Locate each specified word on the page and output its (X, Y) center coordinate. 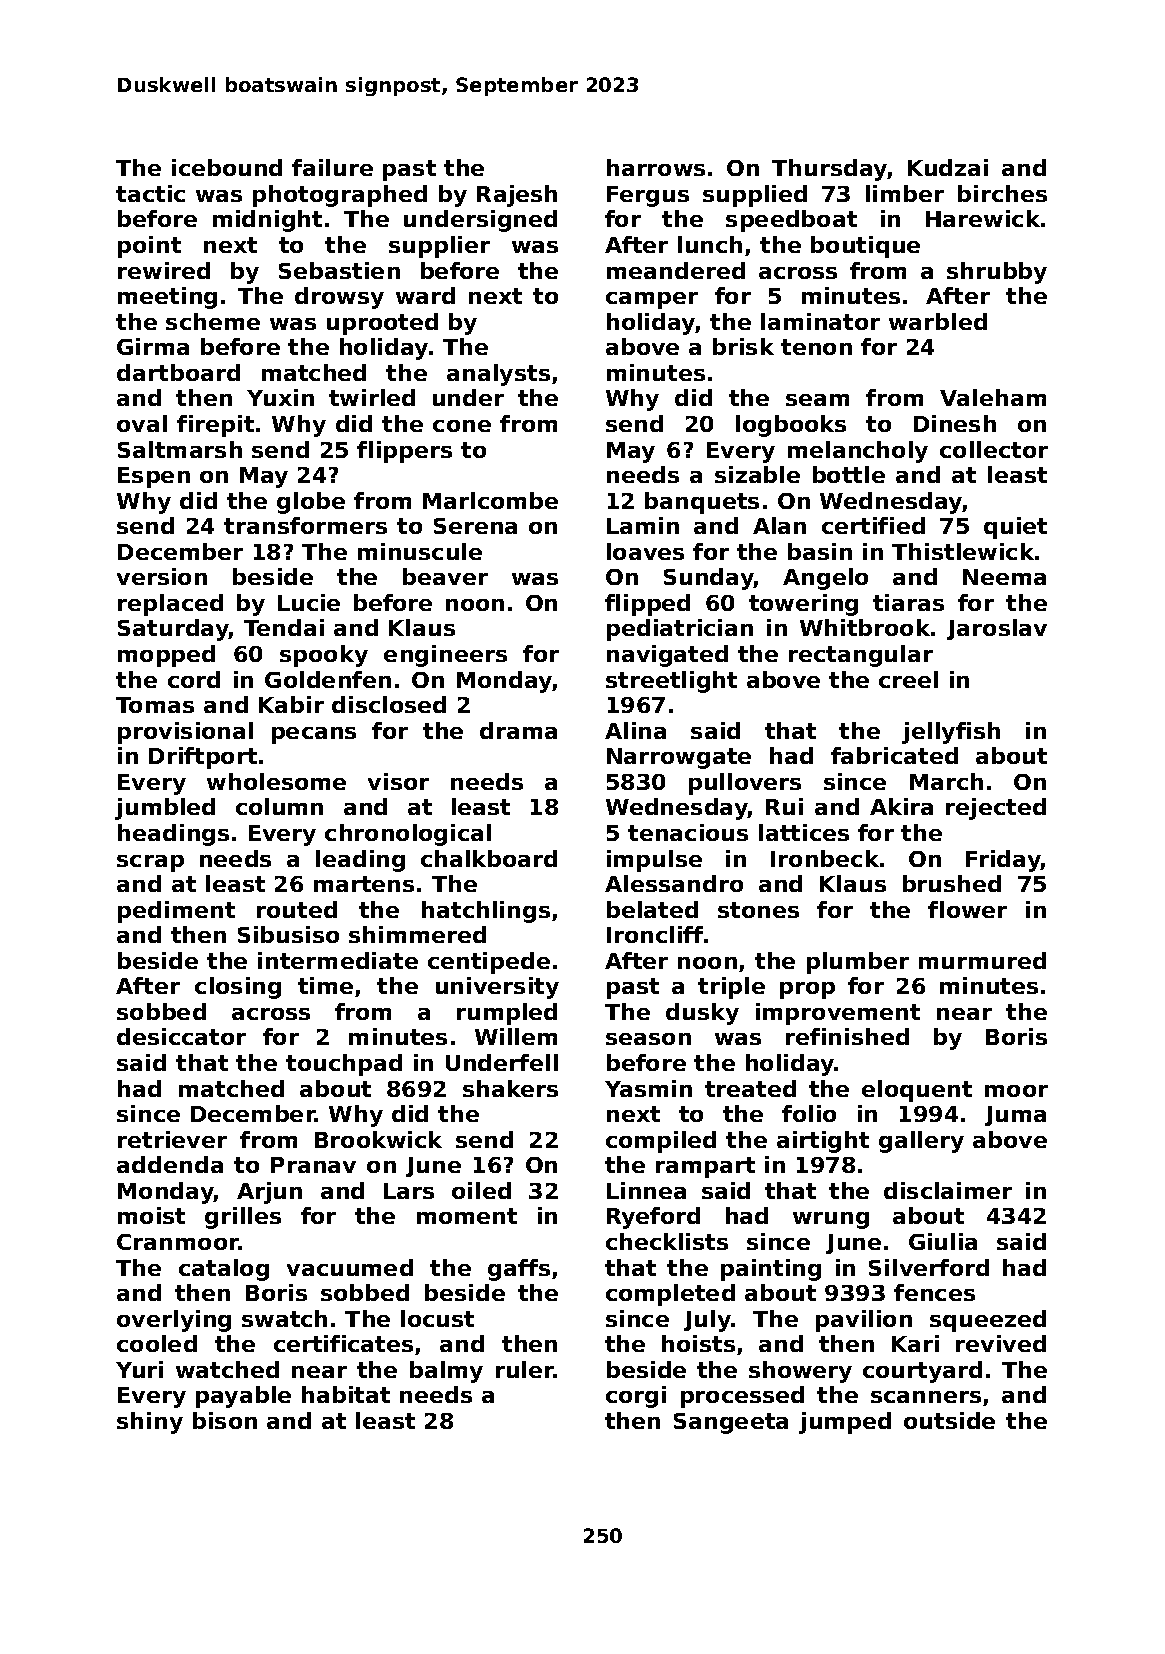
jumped (845, 1423)
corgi (636, 1397)
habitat (346, 1394)
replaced (170, 605)
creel (908, 679)
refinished (847, 1036)
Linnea (646, 1190)
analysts (498, 375)
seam (817, 400)
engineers (445, 656)
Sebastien (339, 270)
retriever (172, 1139)
